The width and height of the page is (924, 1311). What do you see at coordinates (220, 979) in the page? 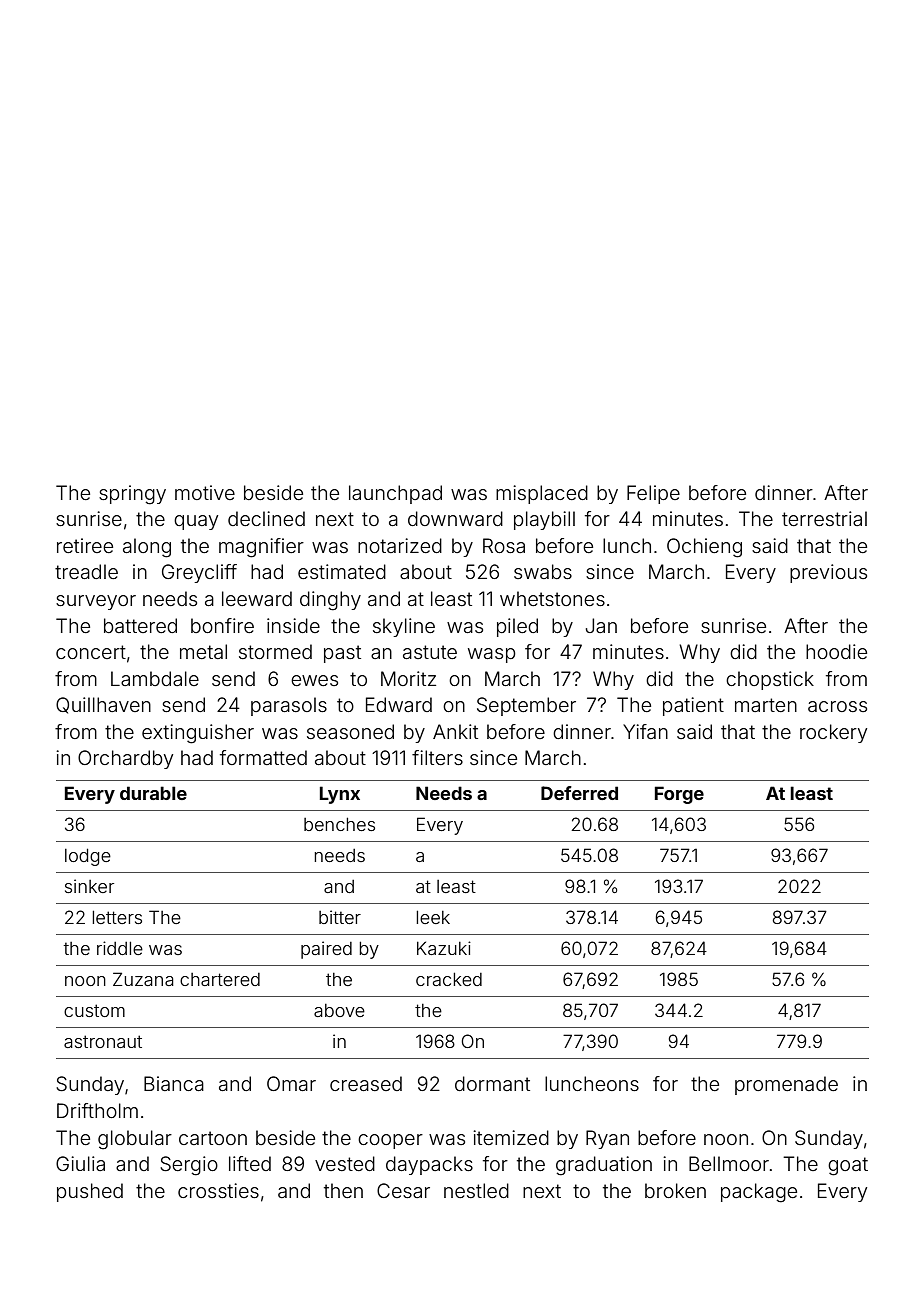
I see `chartered` at bounding box center [220, 979].
